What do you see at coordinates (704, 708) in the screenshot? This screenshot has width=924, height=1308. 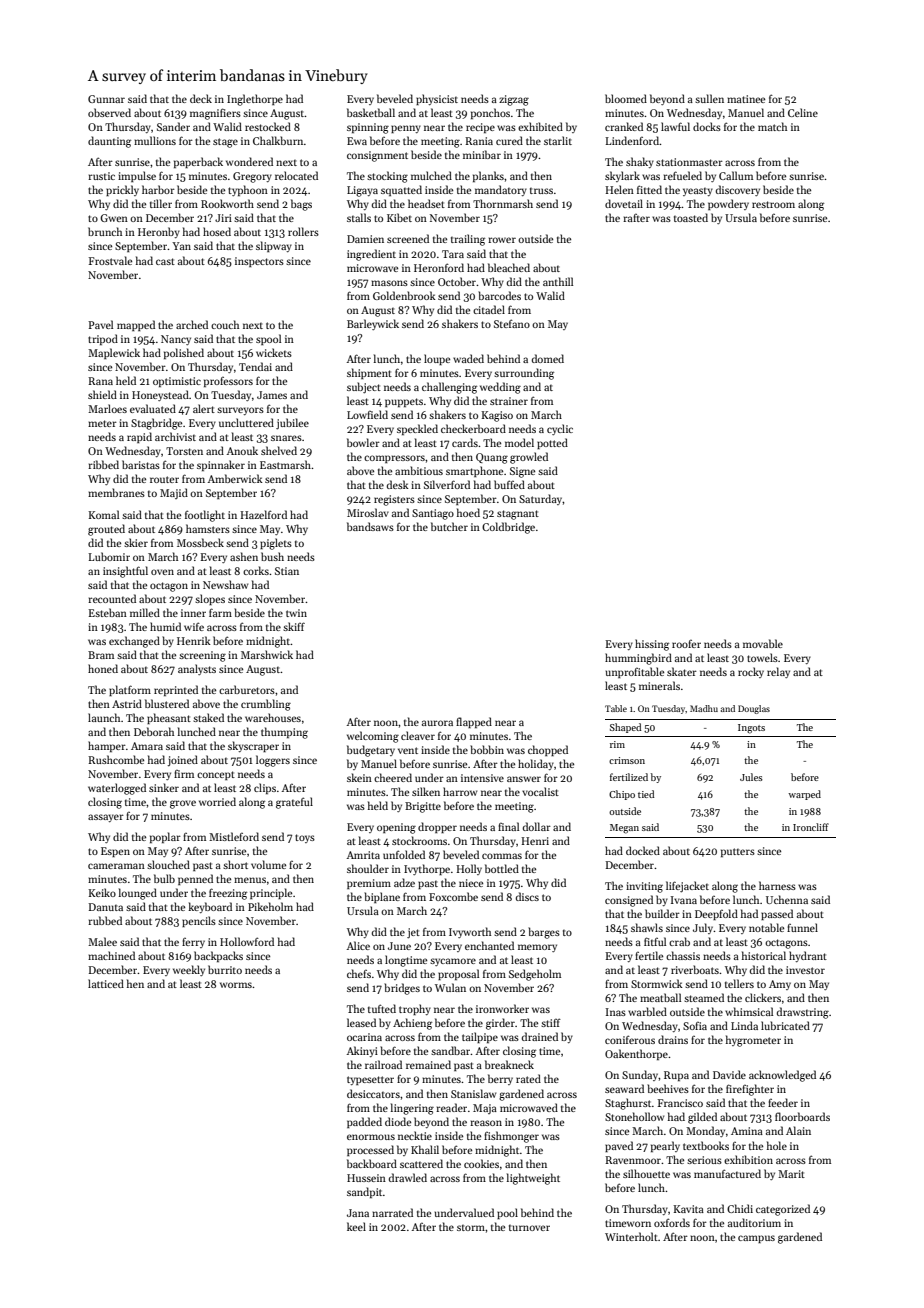 I see `Madhu` at bounding box center [704, 708].
